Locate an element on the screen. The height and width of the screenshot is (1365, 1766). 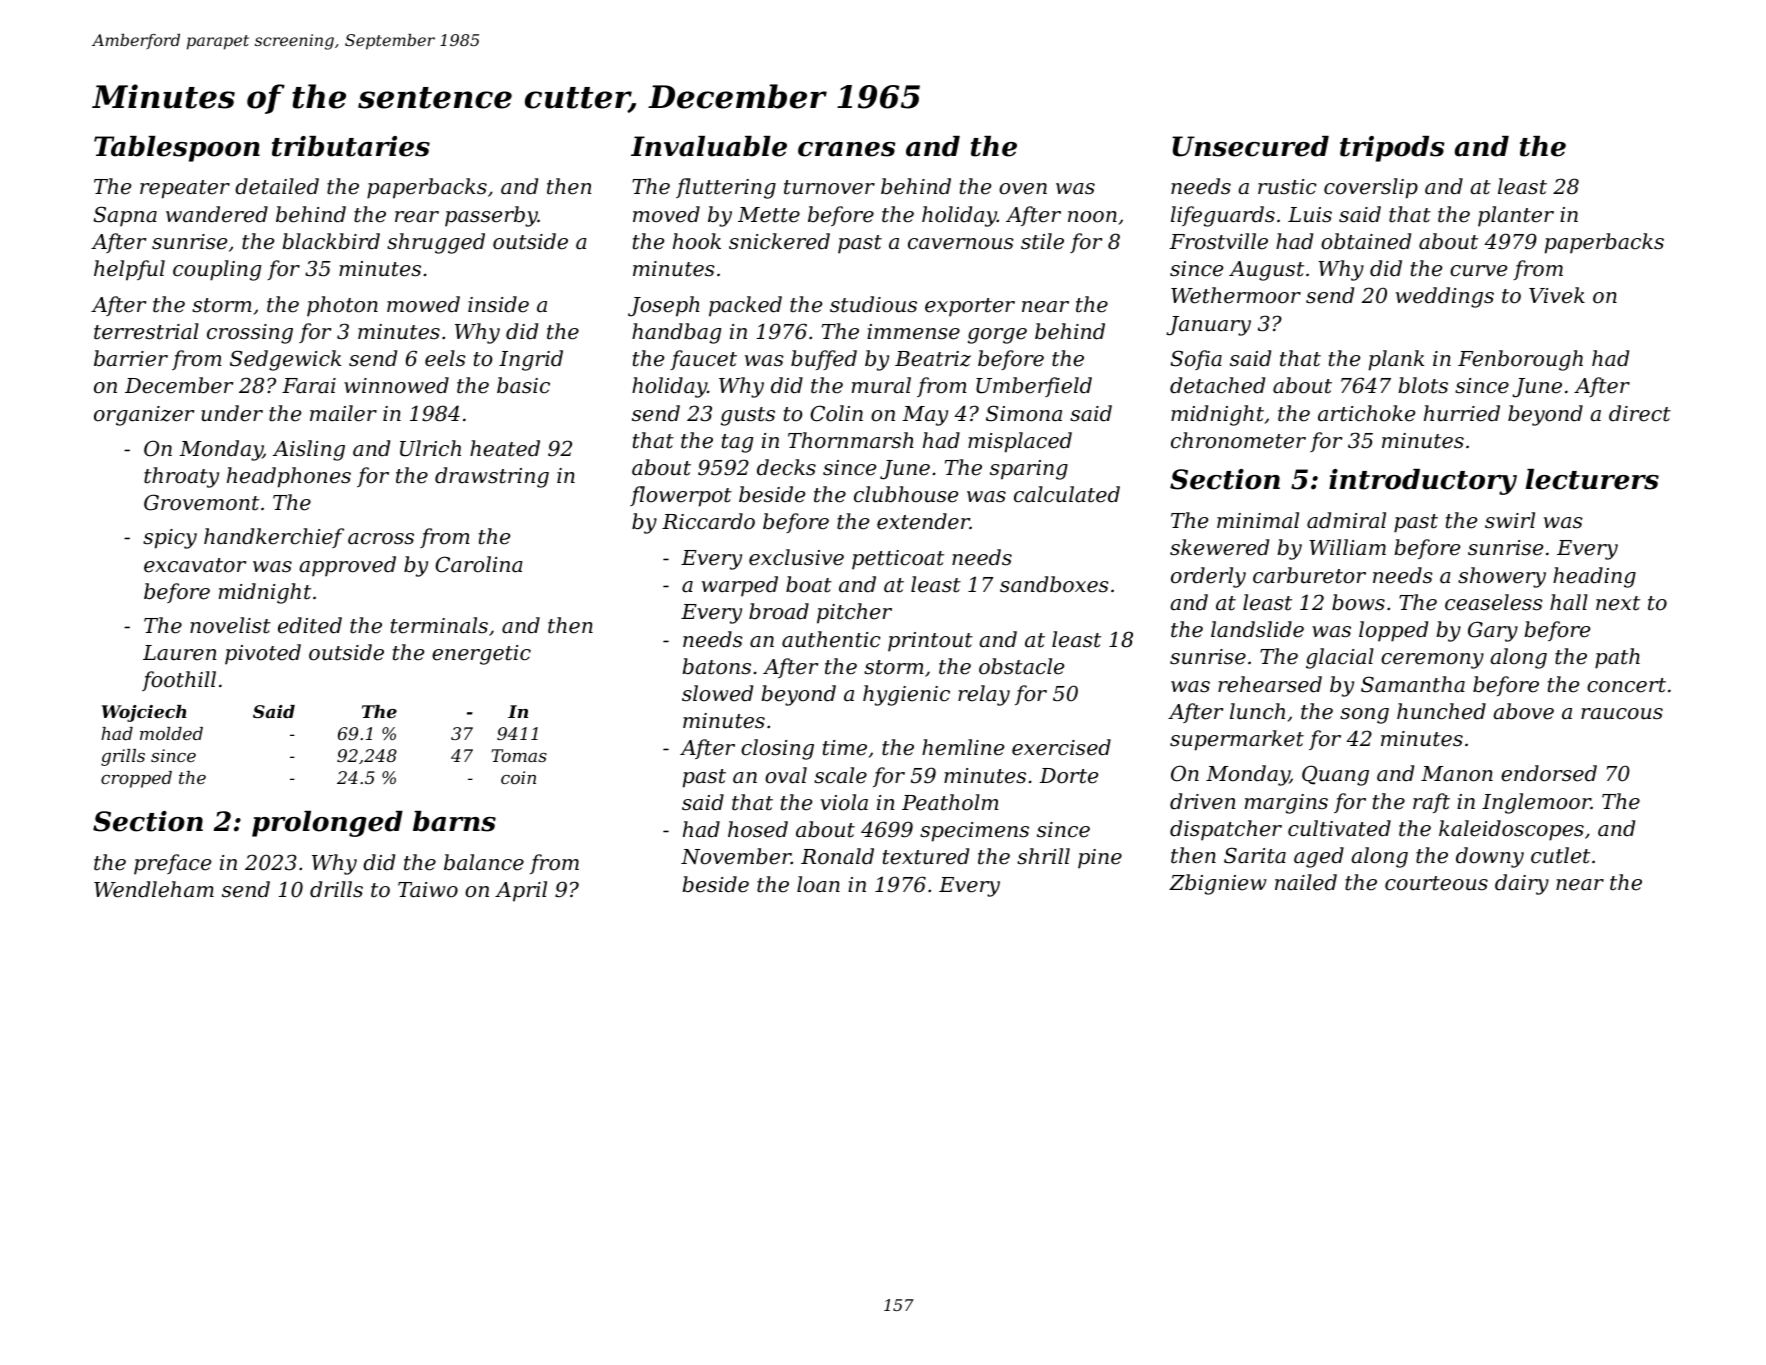
Sapna is located at coordinates (125, 216).
